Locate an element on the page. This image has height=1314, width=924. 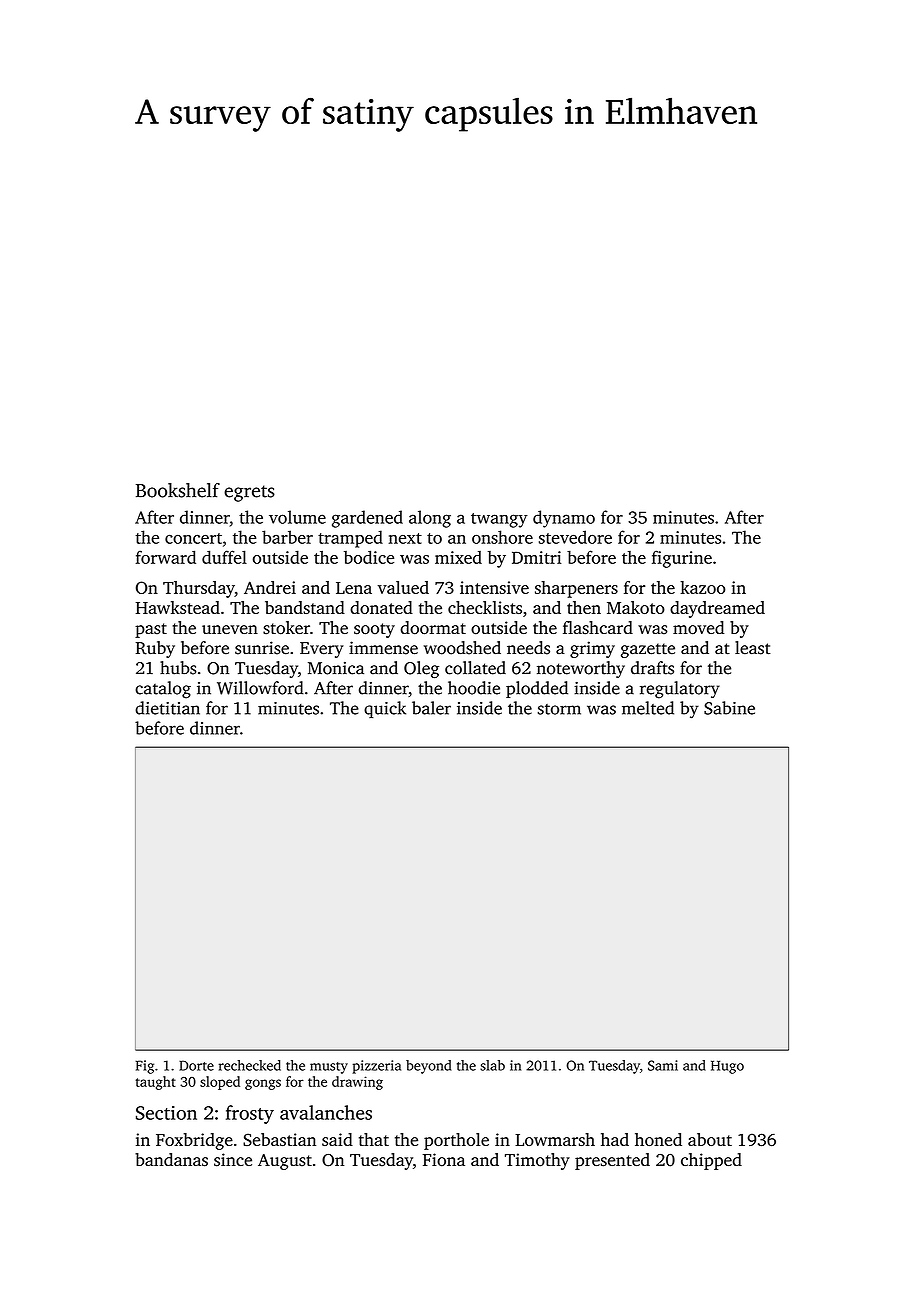
Dorte is located at coordinates (196, 1065).
